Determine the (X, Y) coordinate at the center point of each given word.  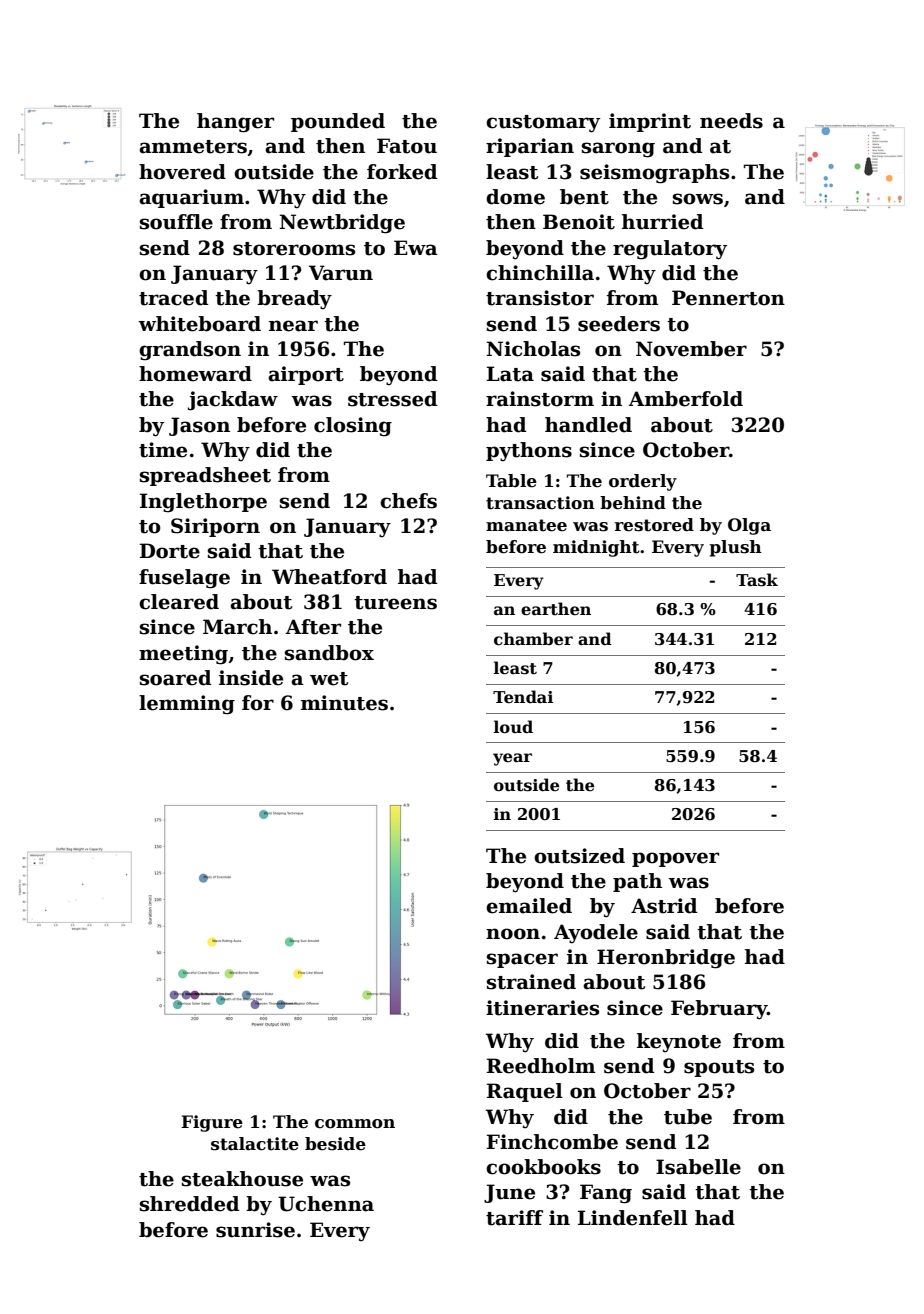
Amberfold (685, 399)
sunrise (255, 1230)
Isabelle (698, 1167)
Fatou (407, 146)
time (163, 450)
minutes (344, 703)
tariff (514, 1218)
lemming (187, 705)
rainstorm (540, 399)
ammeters (193, 147)
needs (731, 121)
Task (757, 580)
